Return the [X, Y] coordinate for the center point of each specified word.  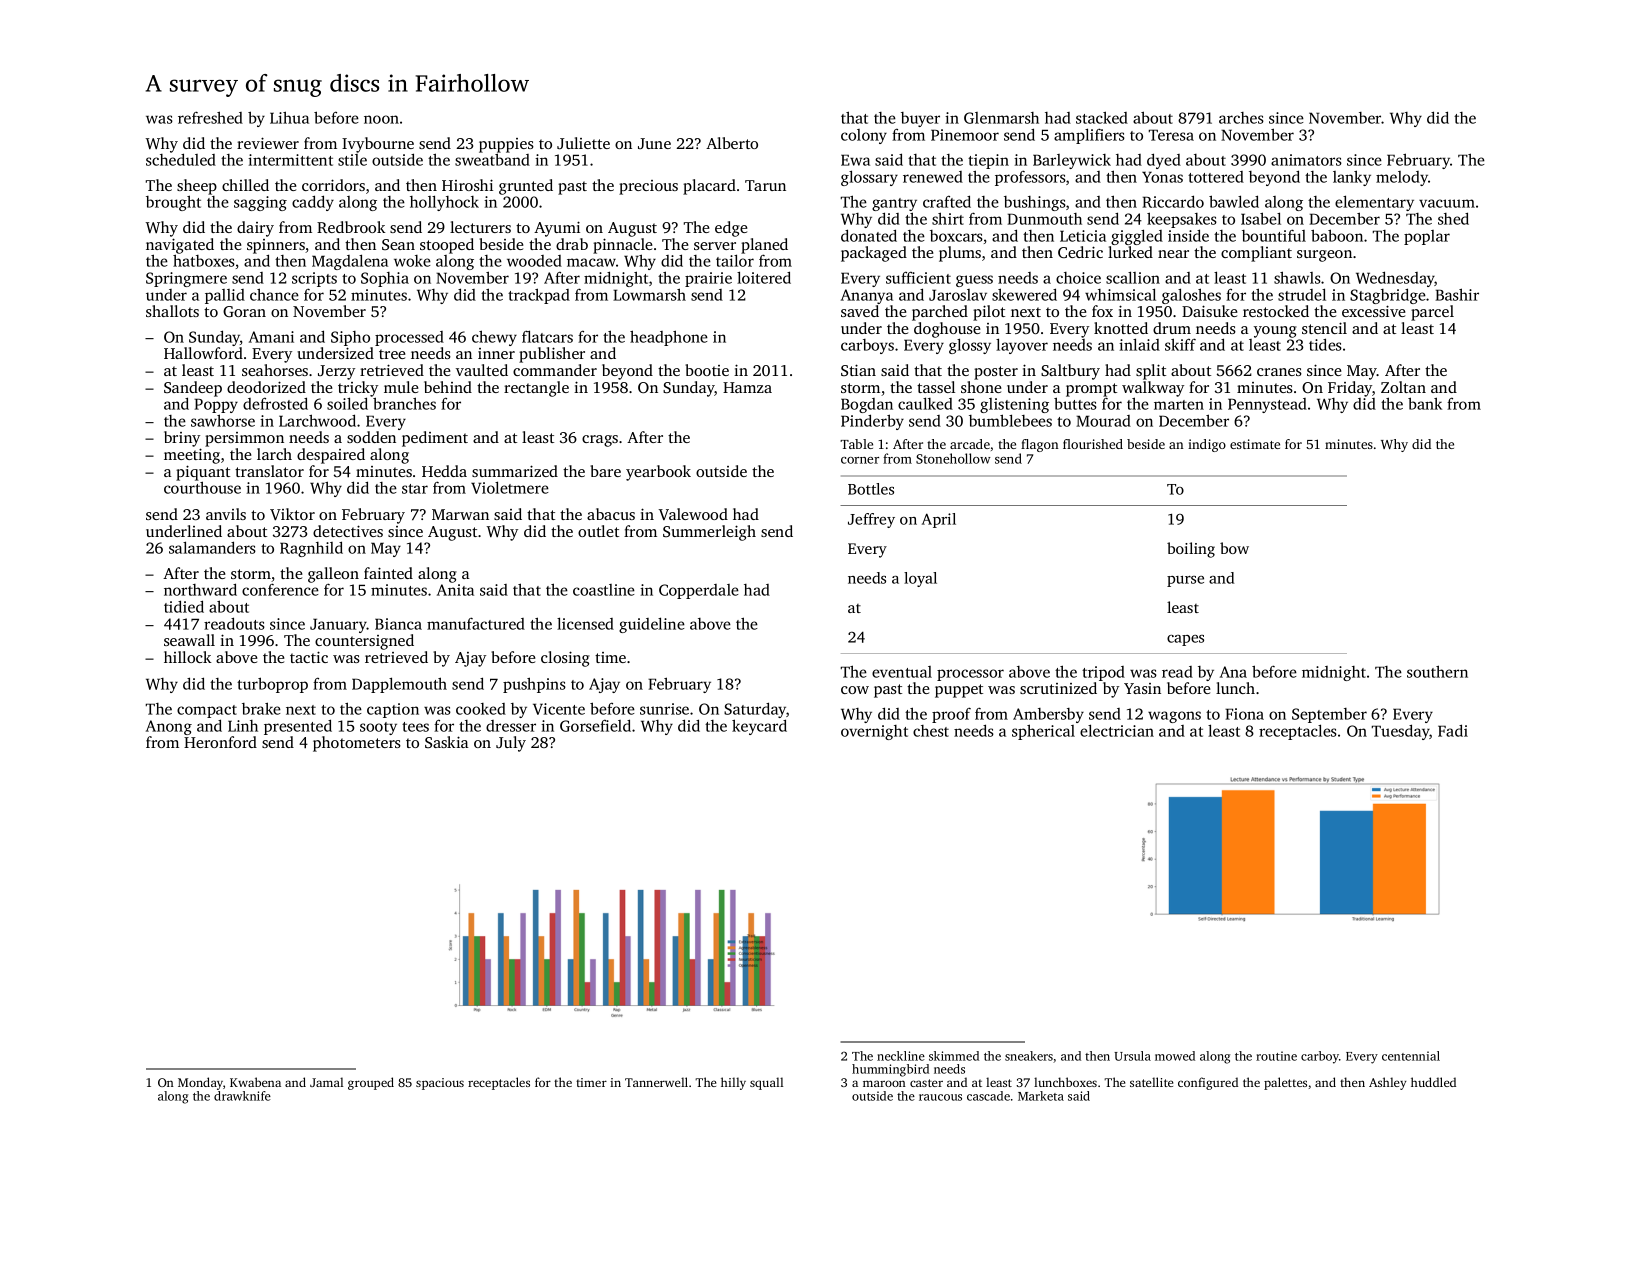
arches [1241, 118]
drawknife [242, 1096]
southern [1437, 671]
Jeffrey [871, 520]
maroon [884, 1083]
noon [381, 119]
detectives [348, 531]
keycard [759, 727]
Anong [169, 727]
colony [864, 136]
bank [1425, 403]
